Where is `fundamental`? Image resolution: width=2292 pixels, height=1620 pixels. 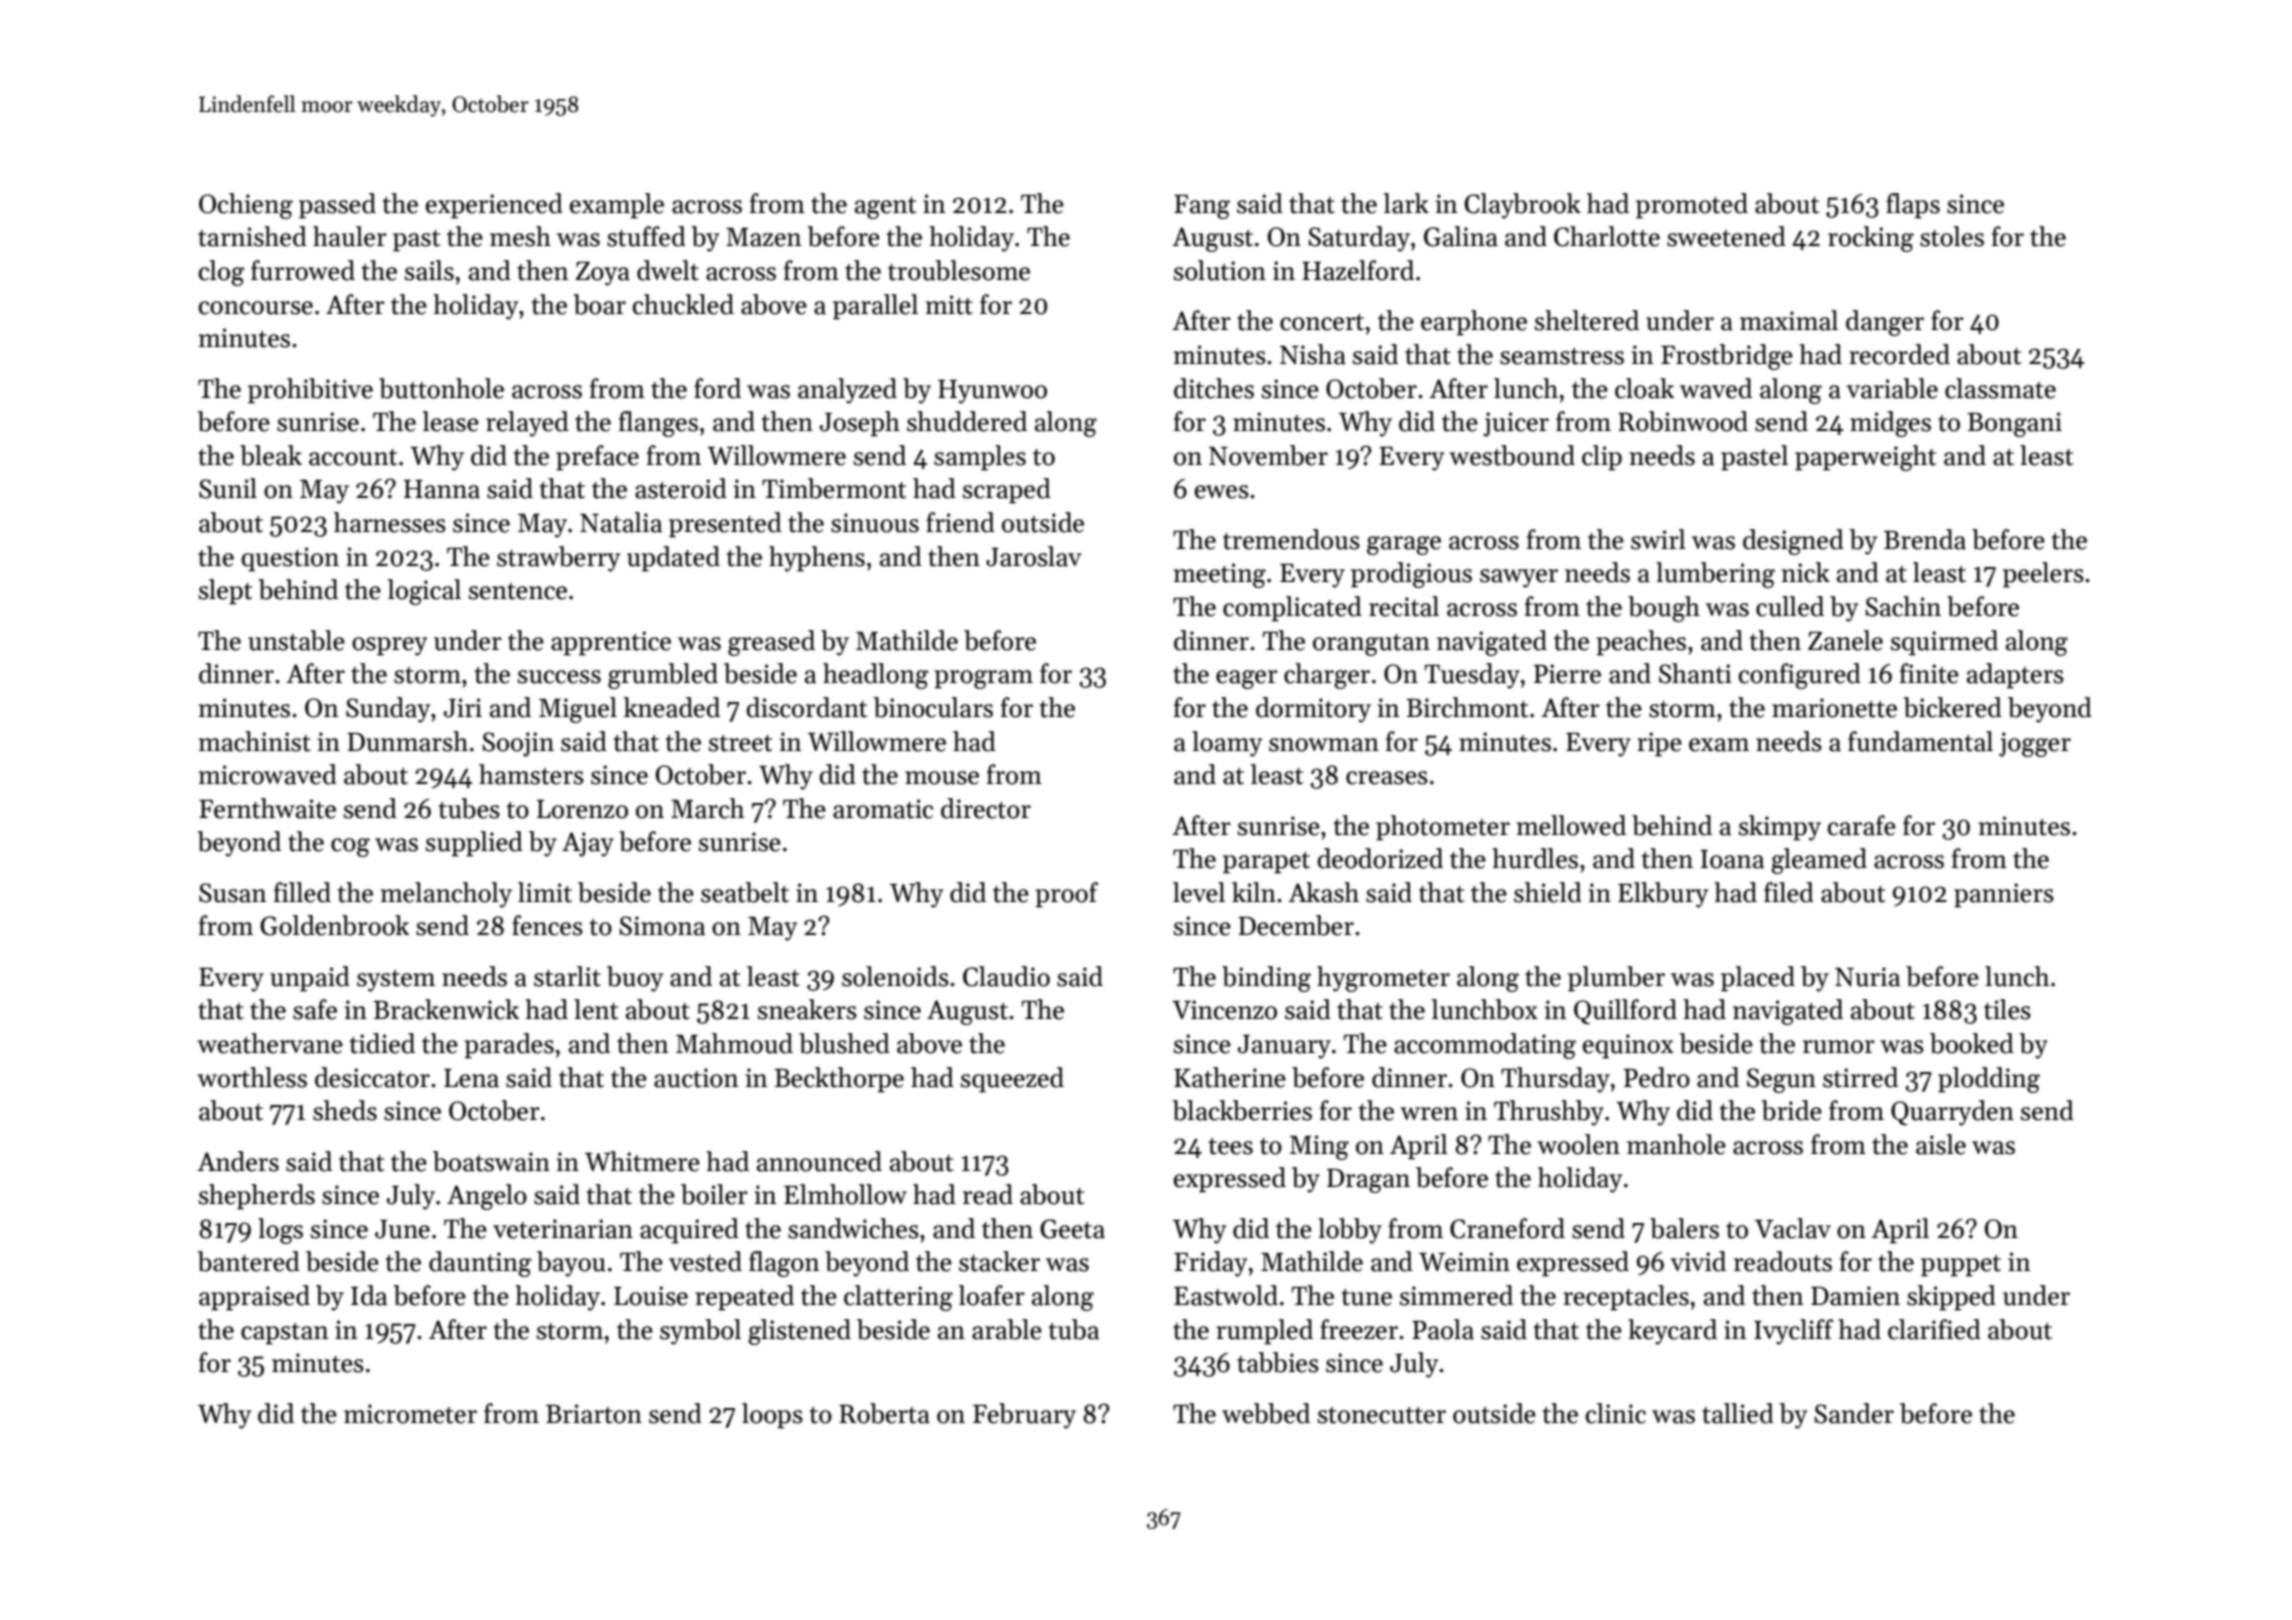 fundamental is located at coordinates (1920, 741).
